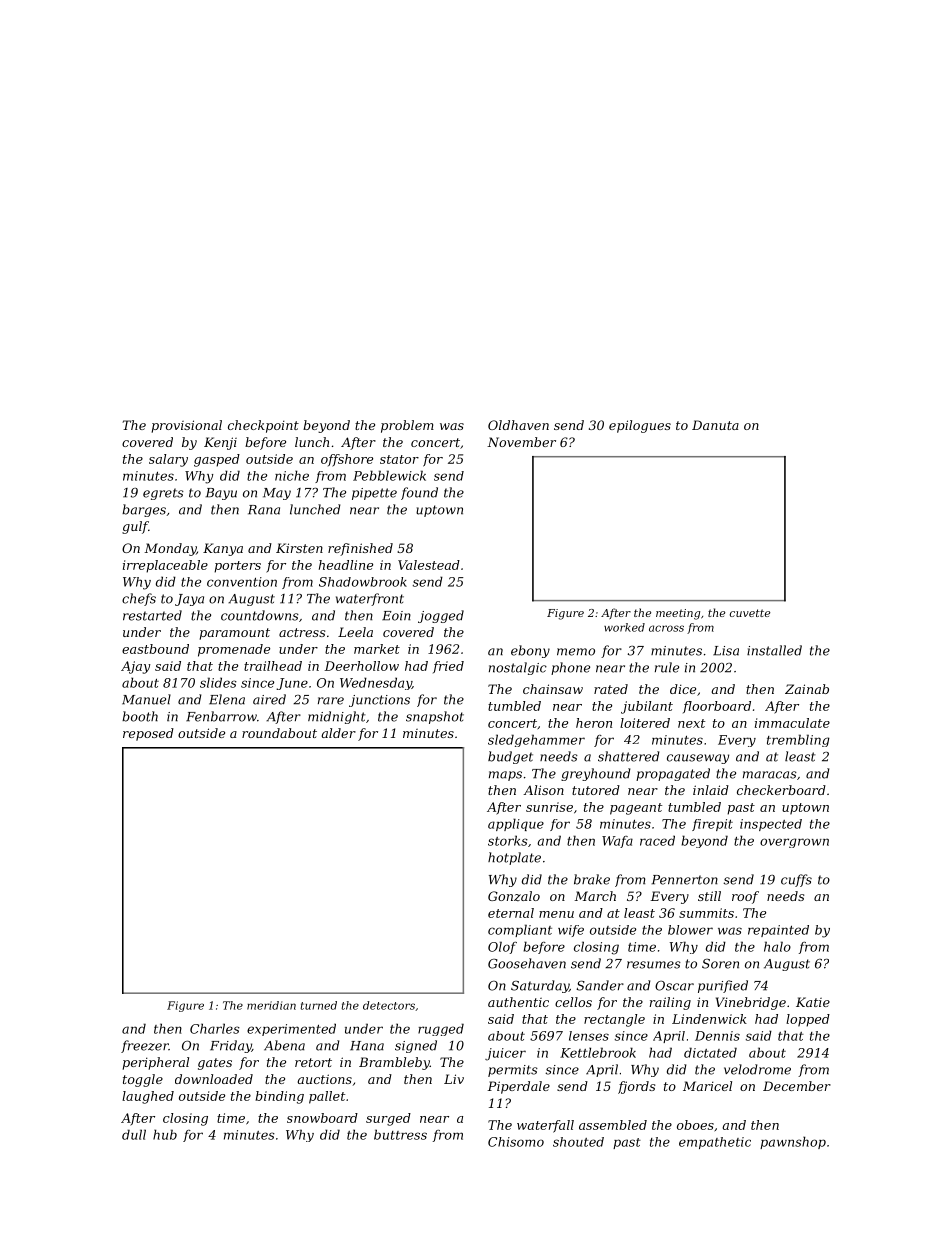  I want to click on maracas, so click(770, 775).
